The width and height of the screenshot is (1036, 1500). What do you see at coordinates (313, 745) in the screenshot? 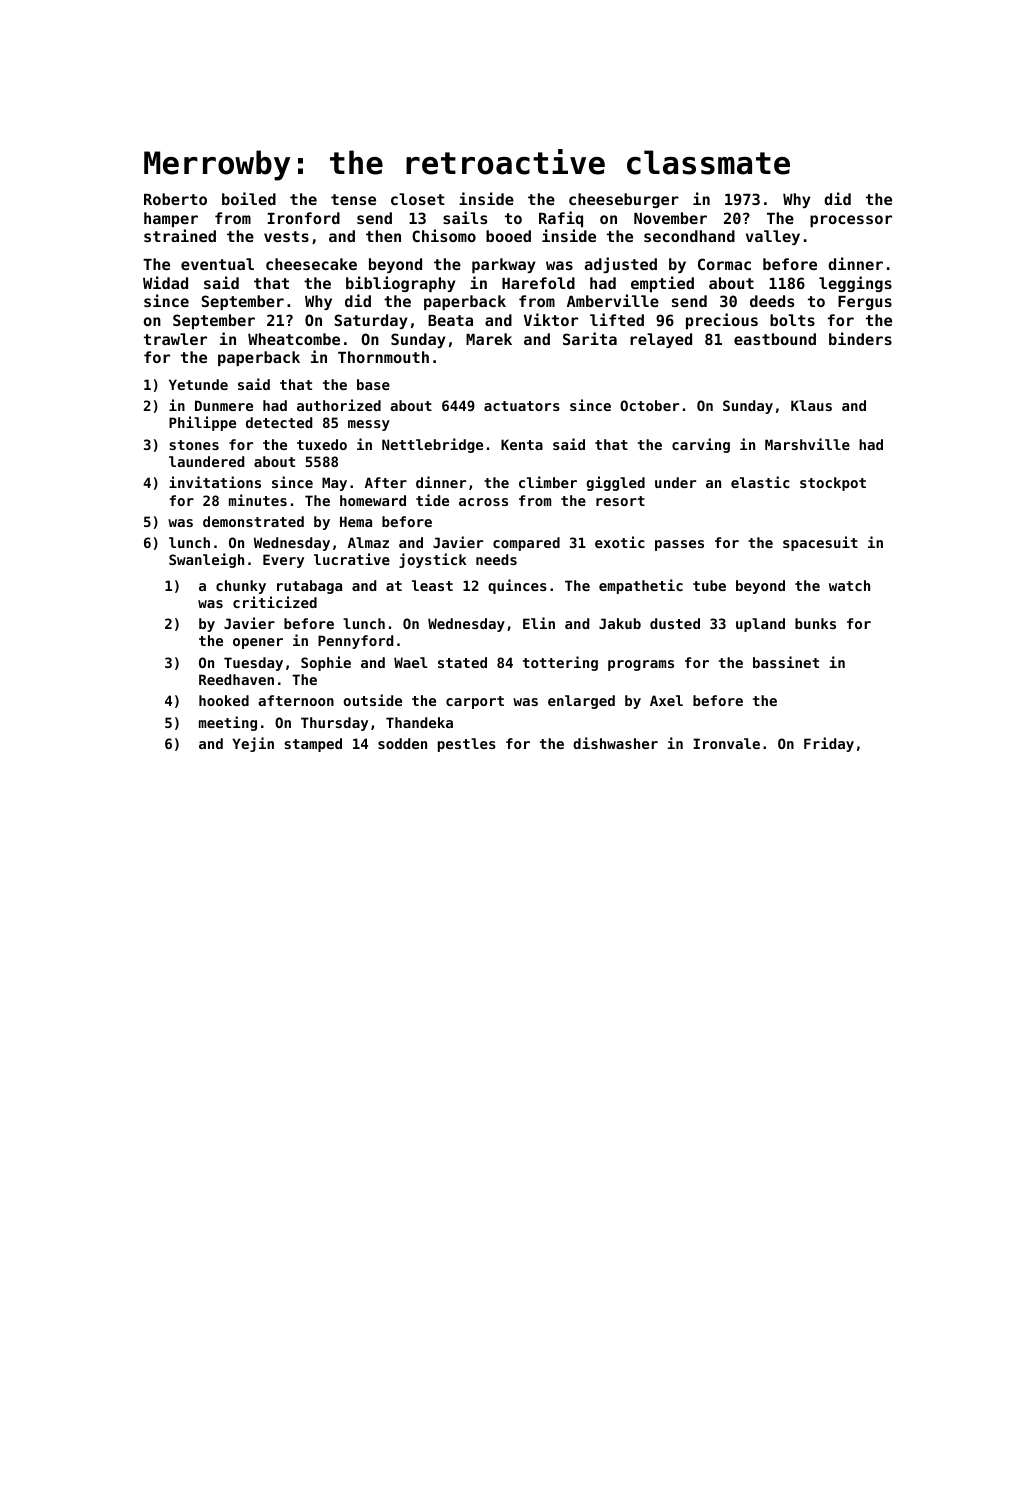
I see `stamped` at bounding box center [313, 745].
